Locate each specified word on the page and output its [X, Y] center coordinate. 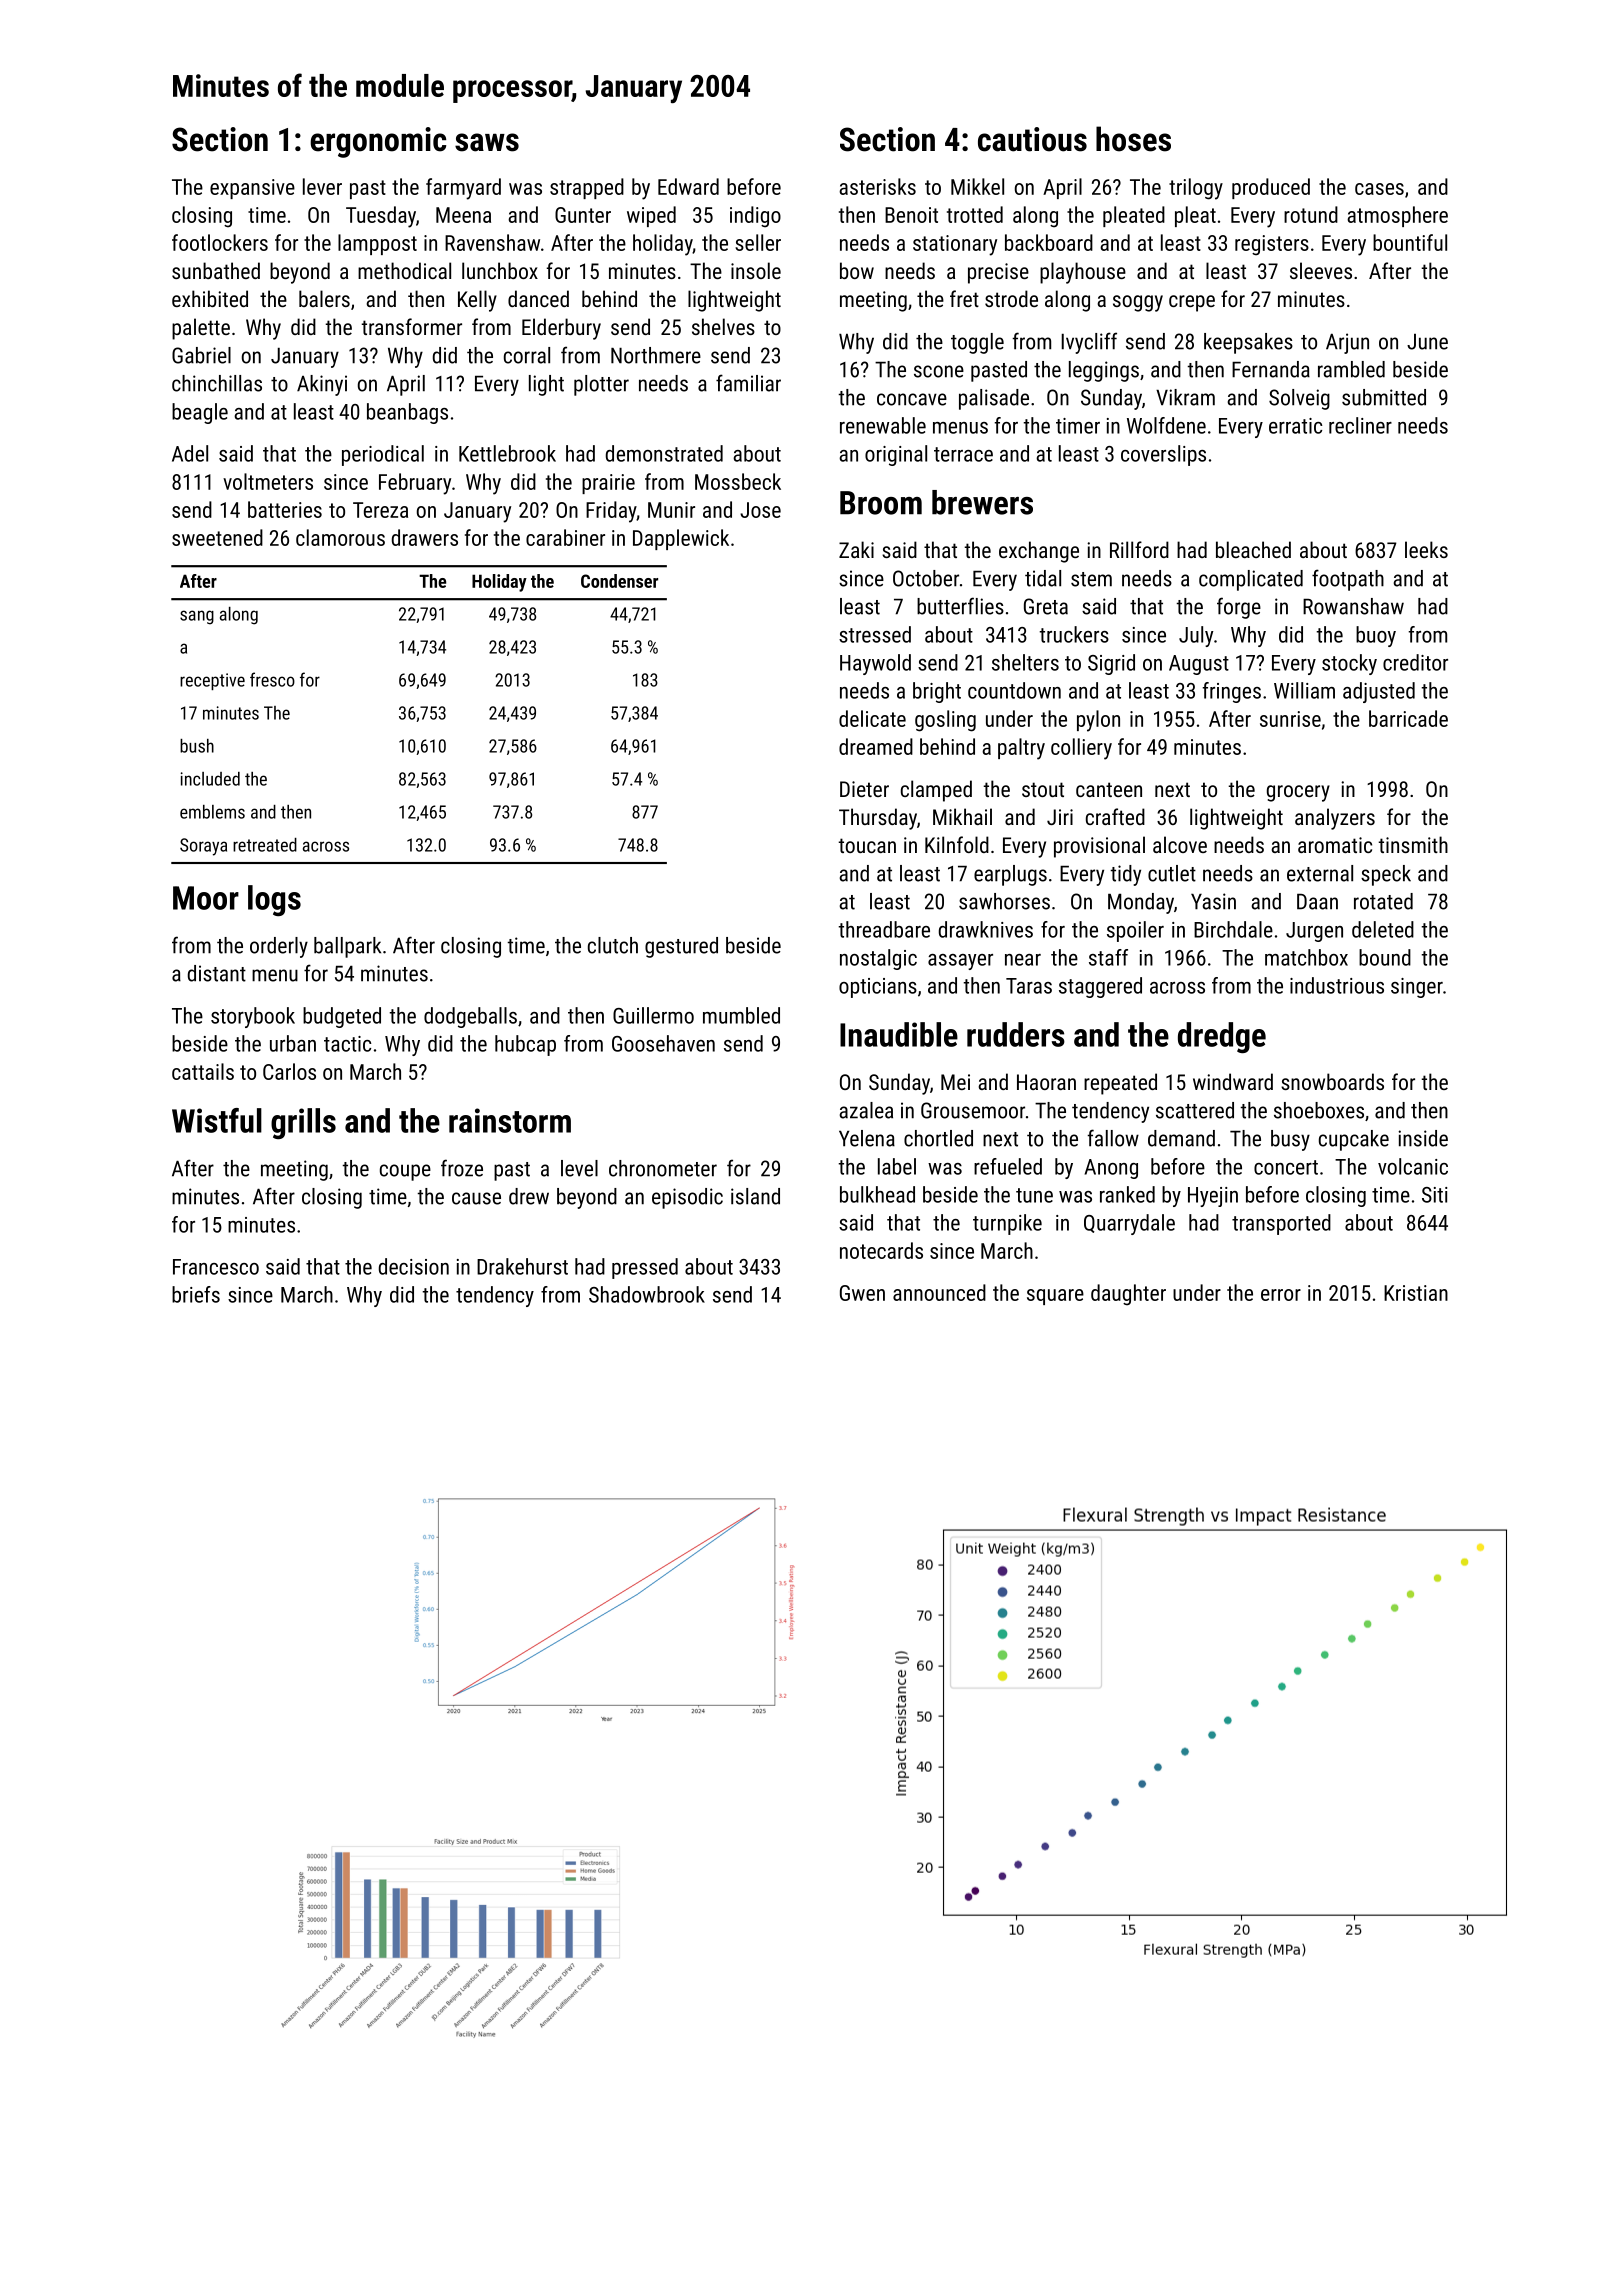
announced [939, 1292]
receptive [212, 681]
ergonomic [378, 142]
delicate [872, 718]
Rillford [1139, 549]
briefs [196, 1294]
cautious [1032, 139]
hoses [1133, 139]
